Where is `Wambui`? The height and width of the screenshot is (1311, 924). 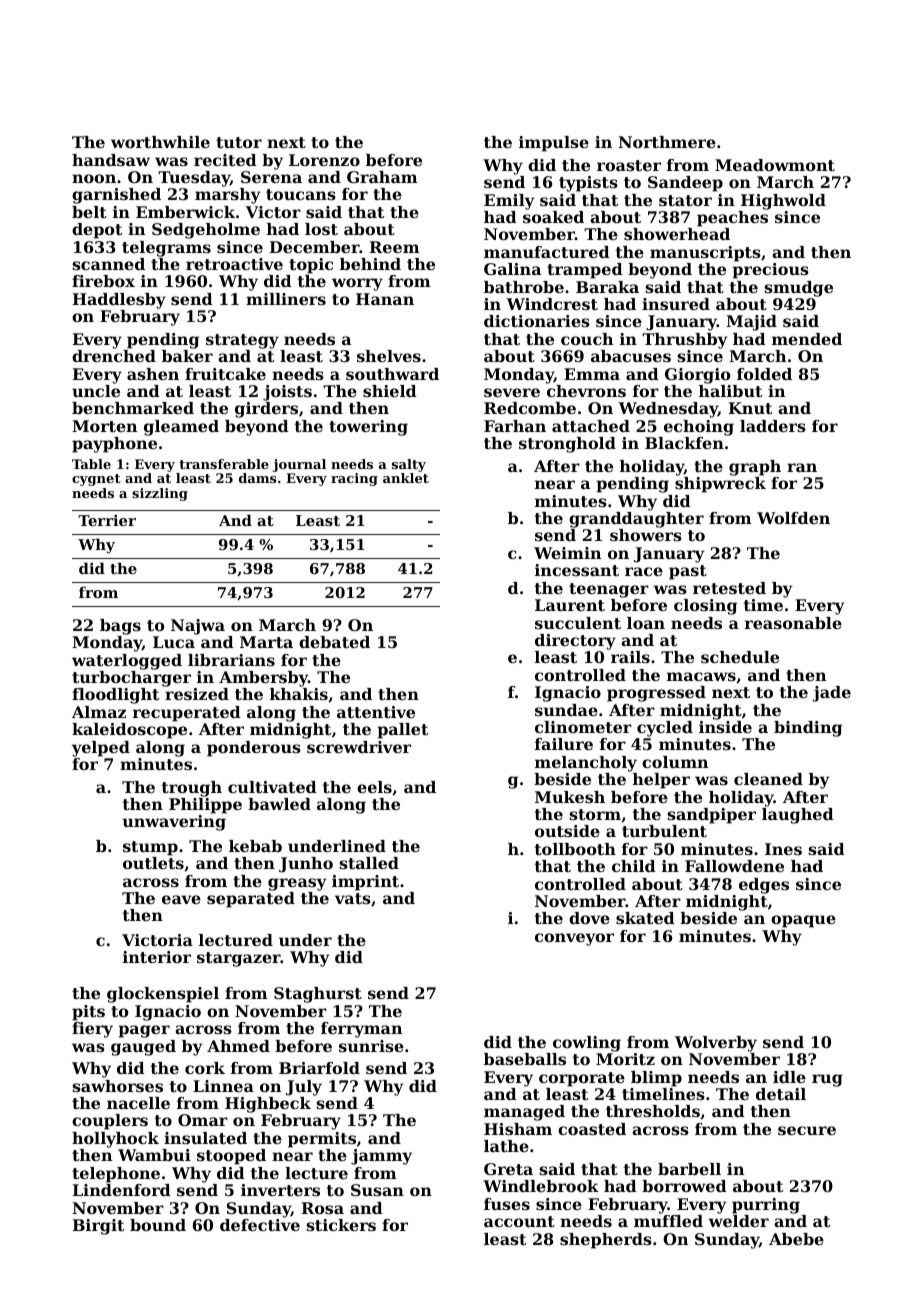 Wambui is located at coordinates (154, 1155).
